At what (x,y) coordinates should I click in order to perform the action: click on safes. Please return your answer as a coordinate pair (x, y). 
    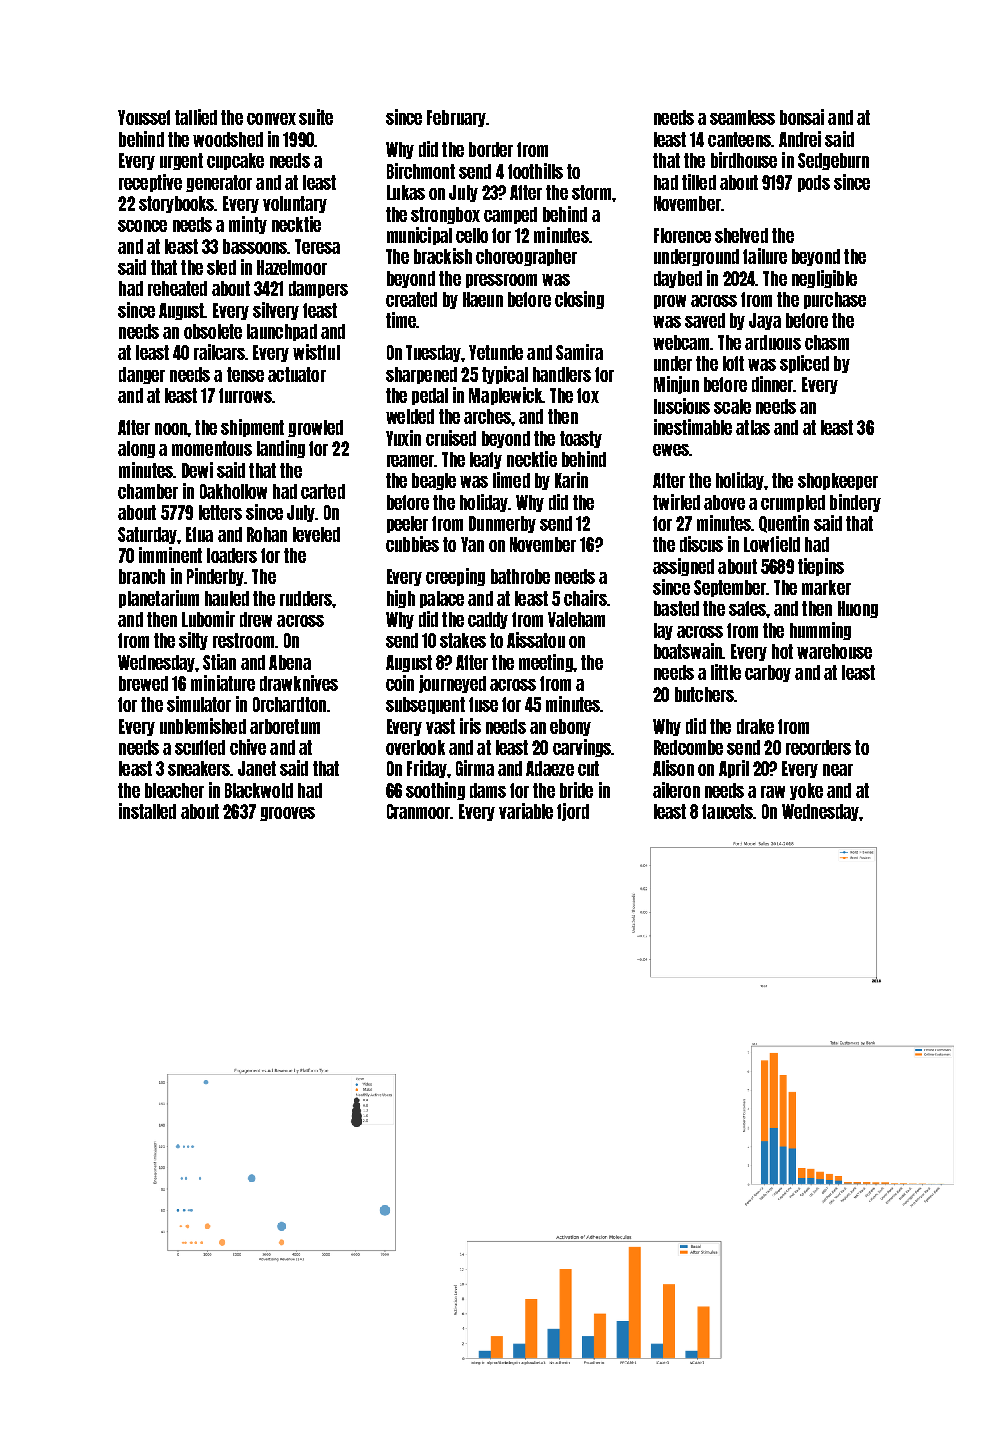
    Looking at the image, I should click on (747, 608).
